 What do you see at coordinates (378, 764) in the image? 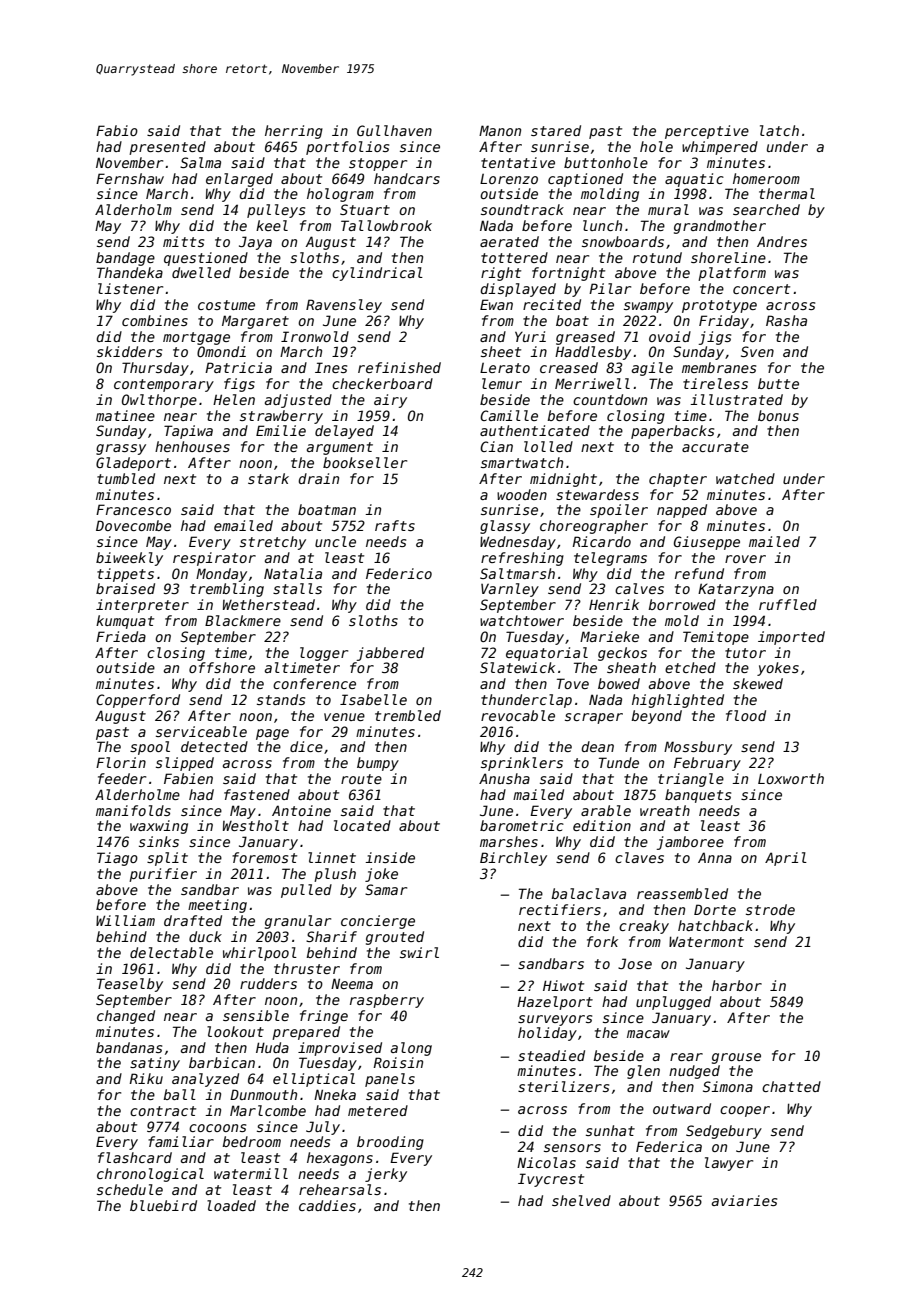
I see `bumpy` at bounding box center [378, 764].
